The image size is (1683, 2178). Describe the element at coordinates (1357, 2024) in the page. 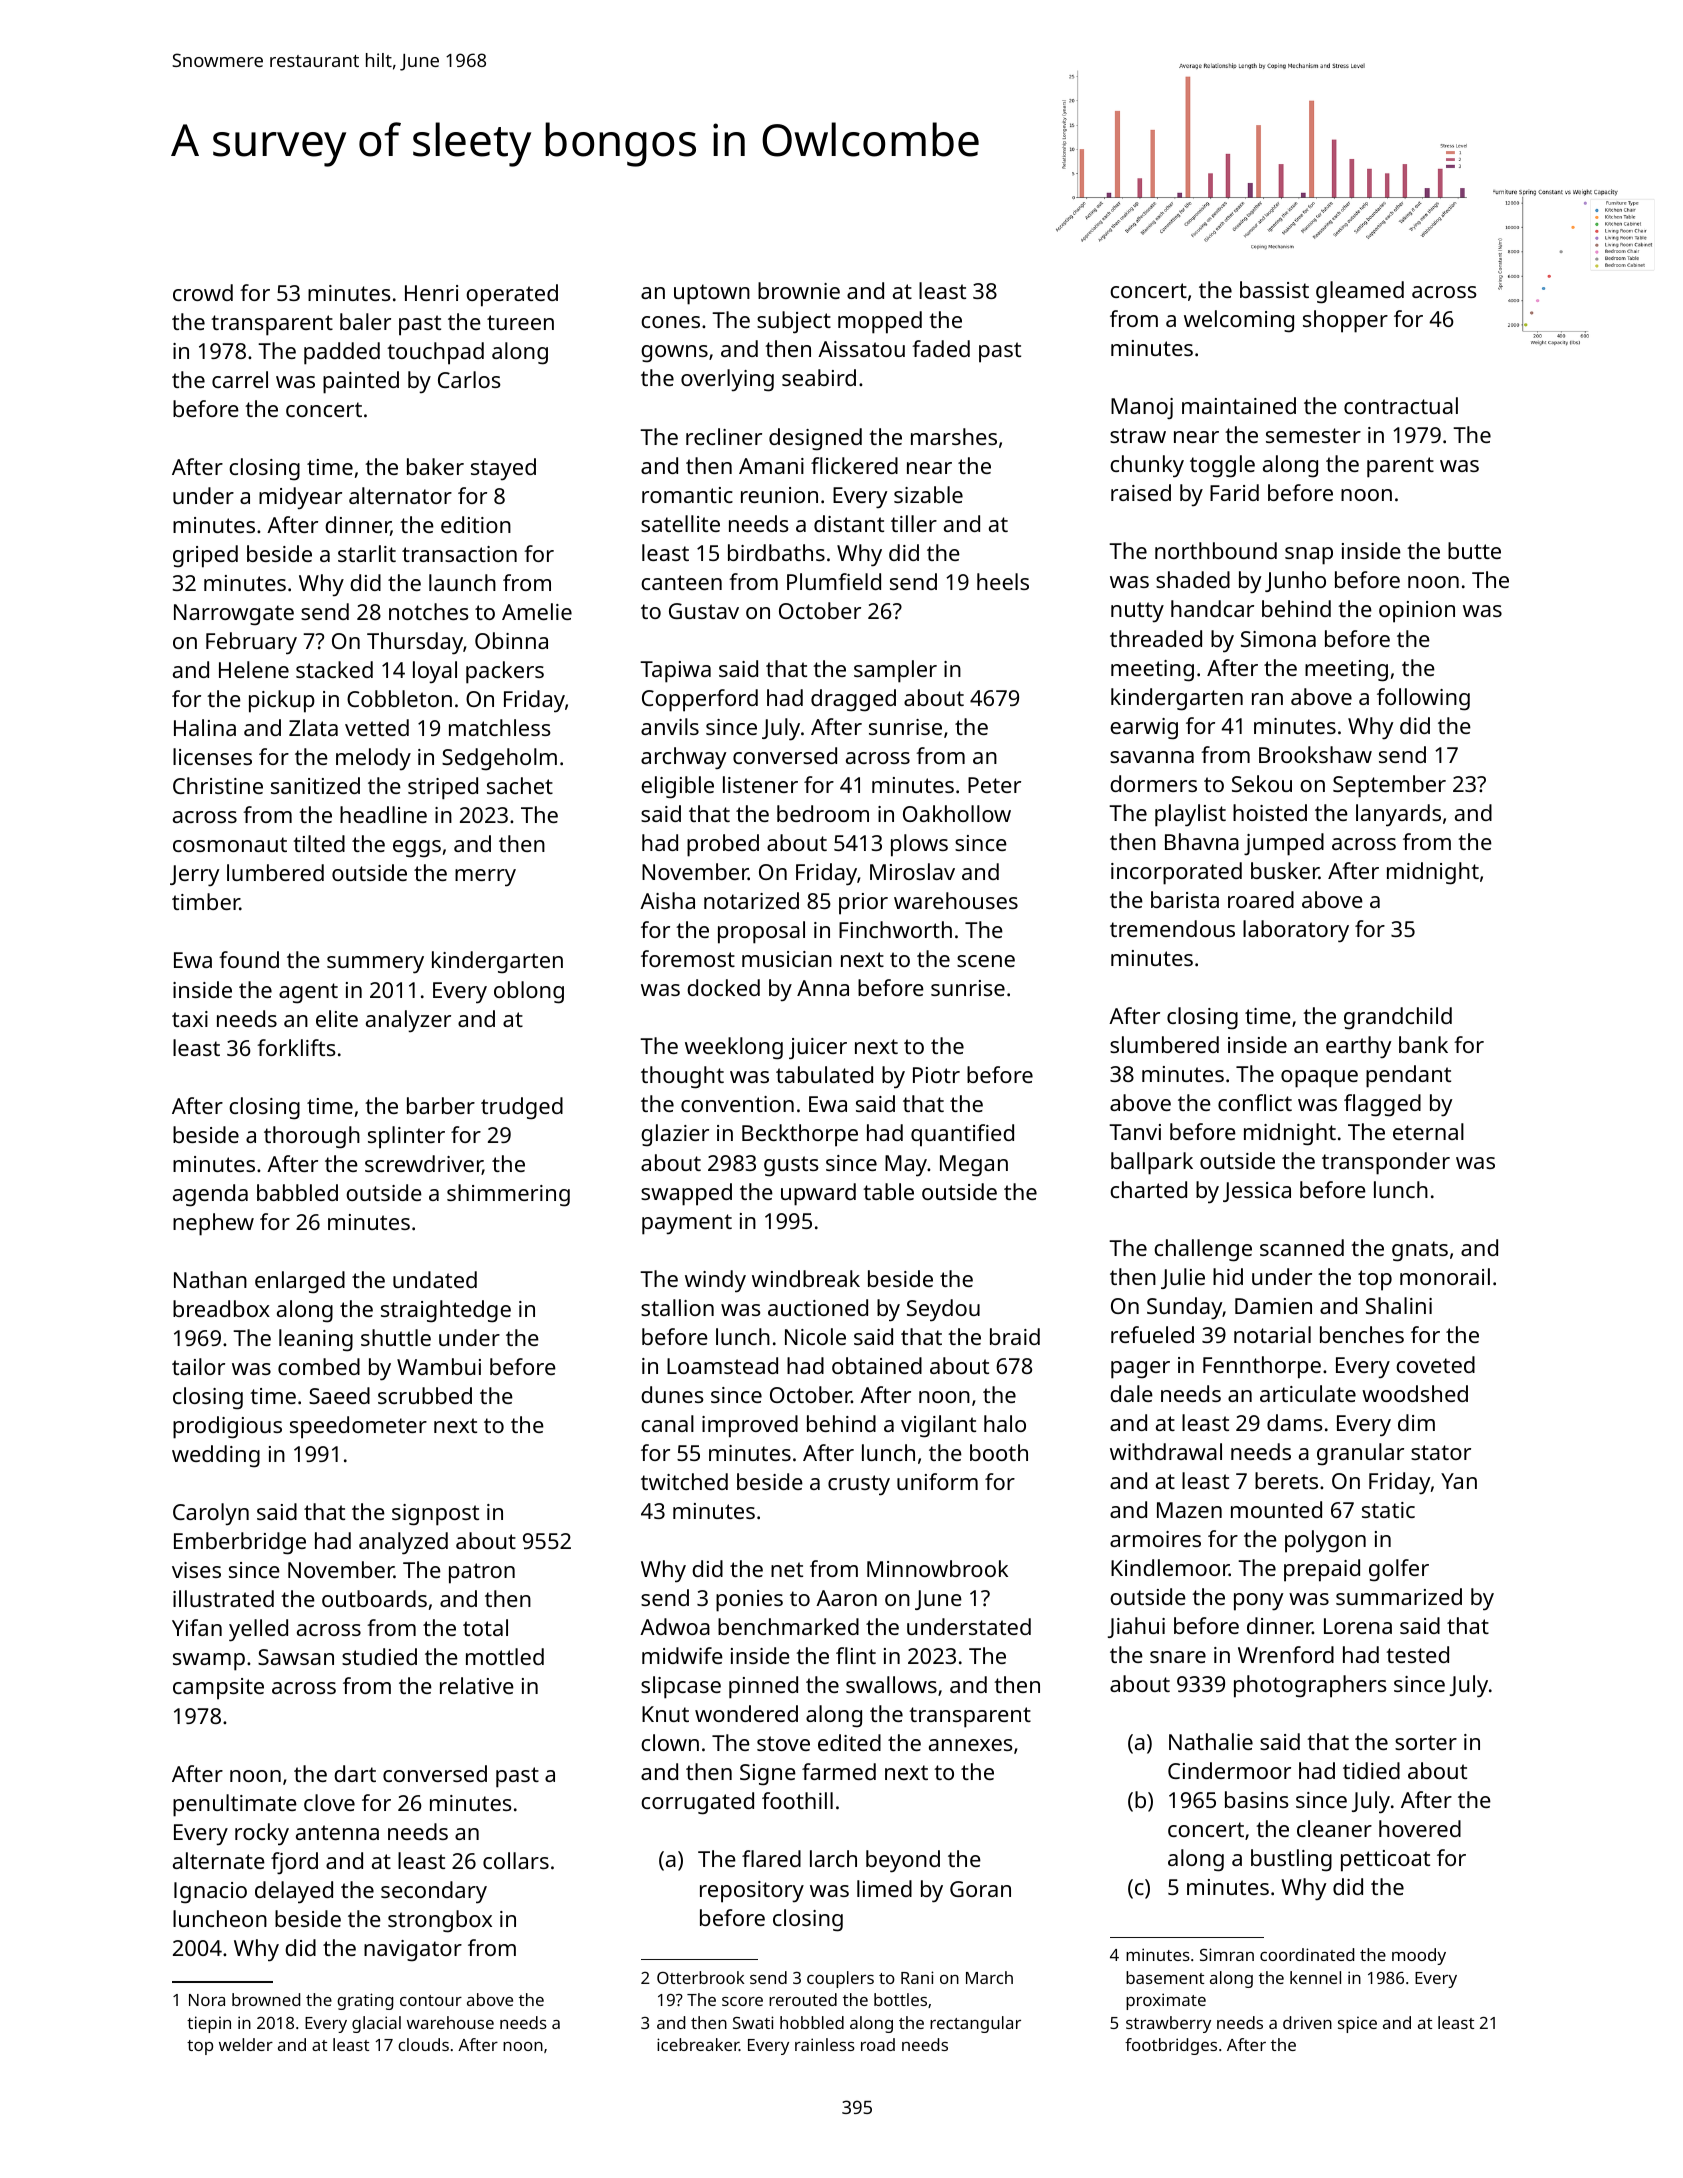

I see `spice` at that location.
